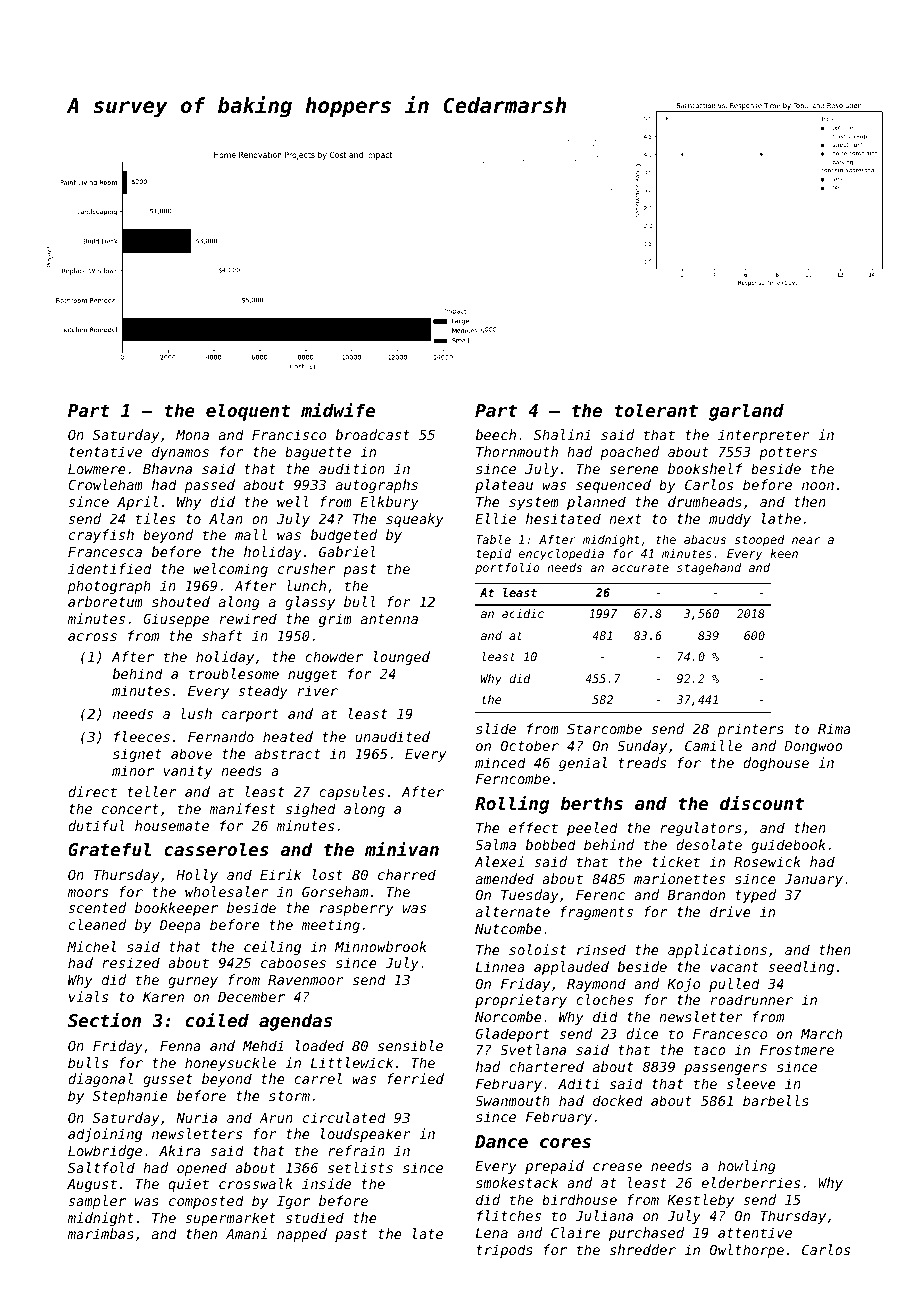 The image size is (924, 1314). Describe the element at coordinates (705, 501) in the screenshot. I see `drumheads` at that location.
